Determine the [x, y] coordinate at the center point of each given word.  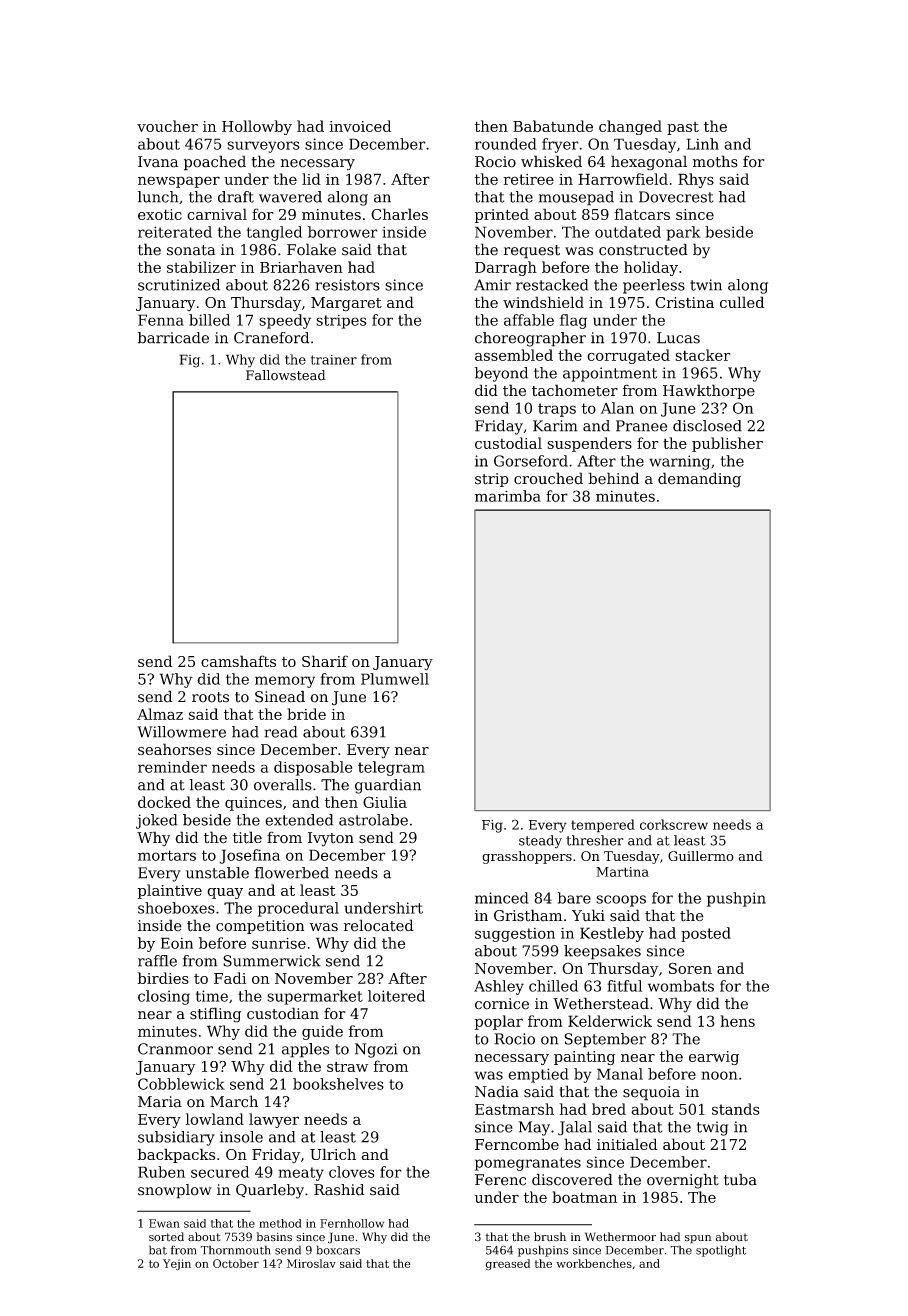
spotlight [721, 1251]
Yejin [177, 1265]
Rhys [696, 180]
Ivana [158, 162]
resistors [347, 285]
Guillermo [701, 856]
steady [540, 841]
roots [210, 697]
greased [507, 1265]
